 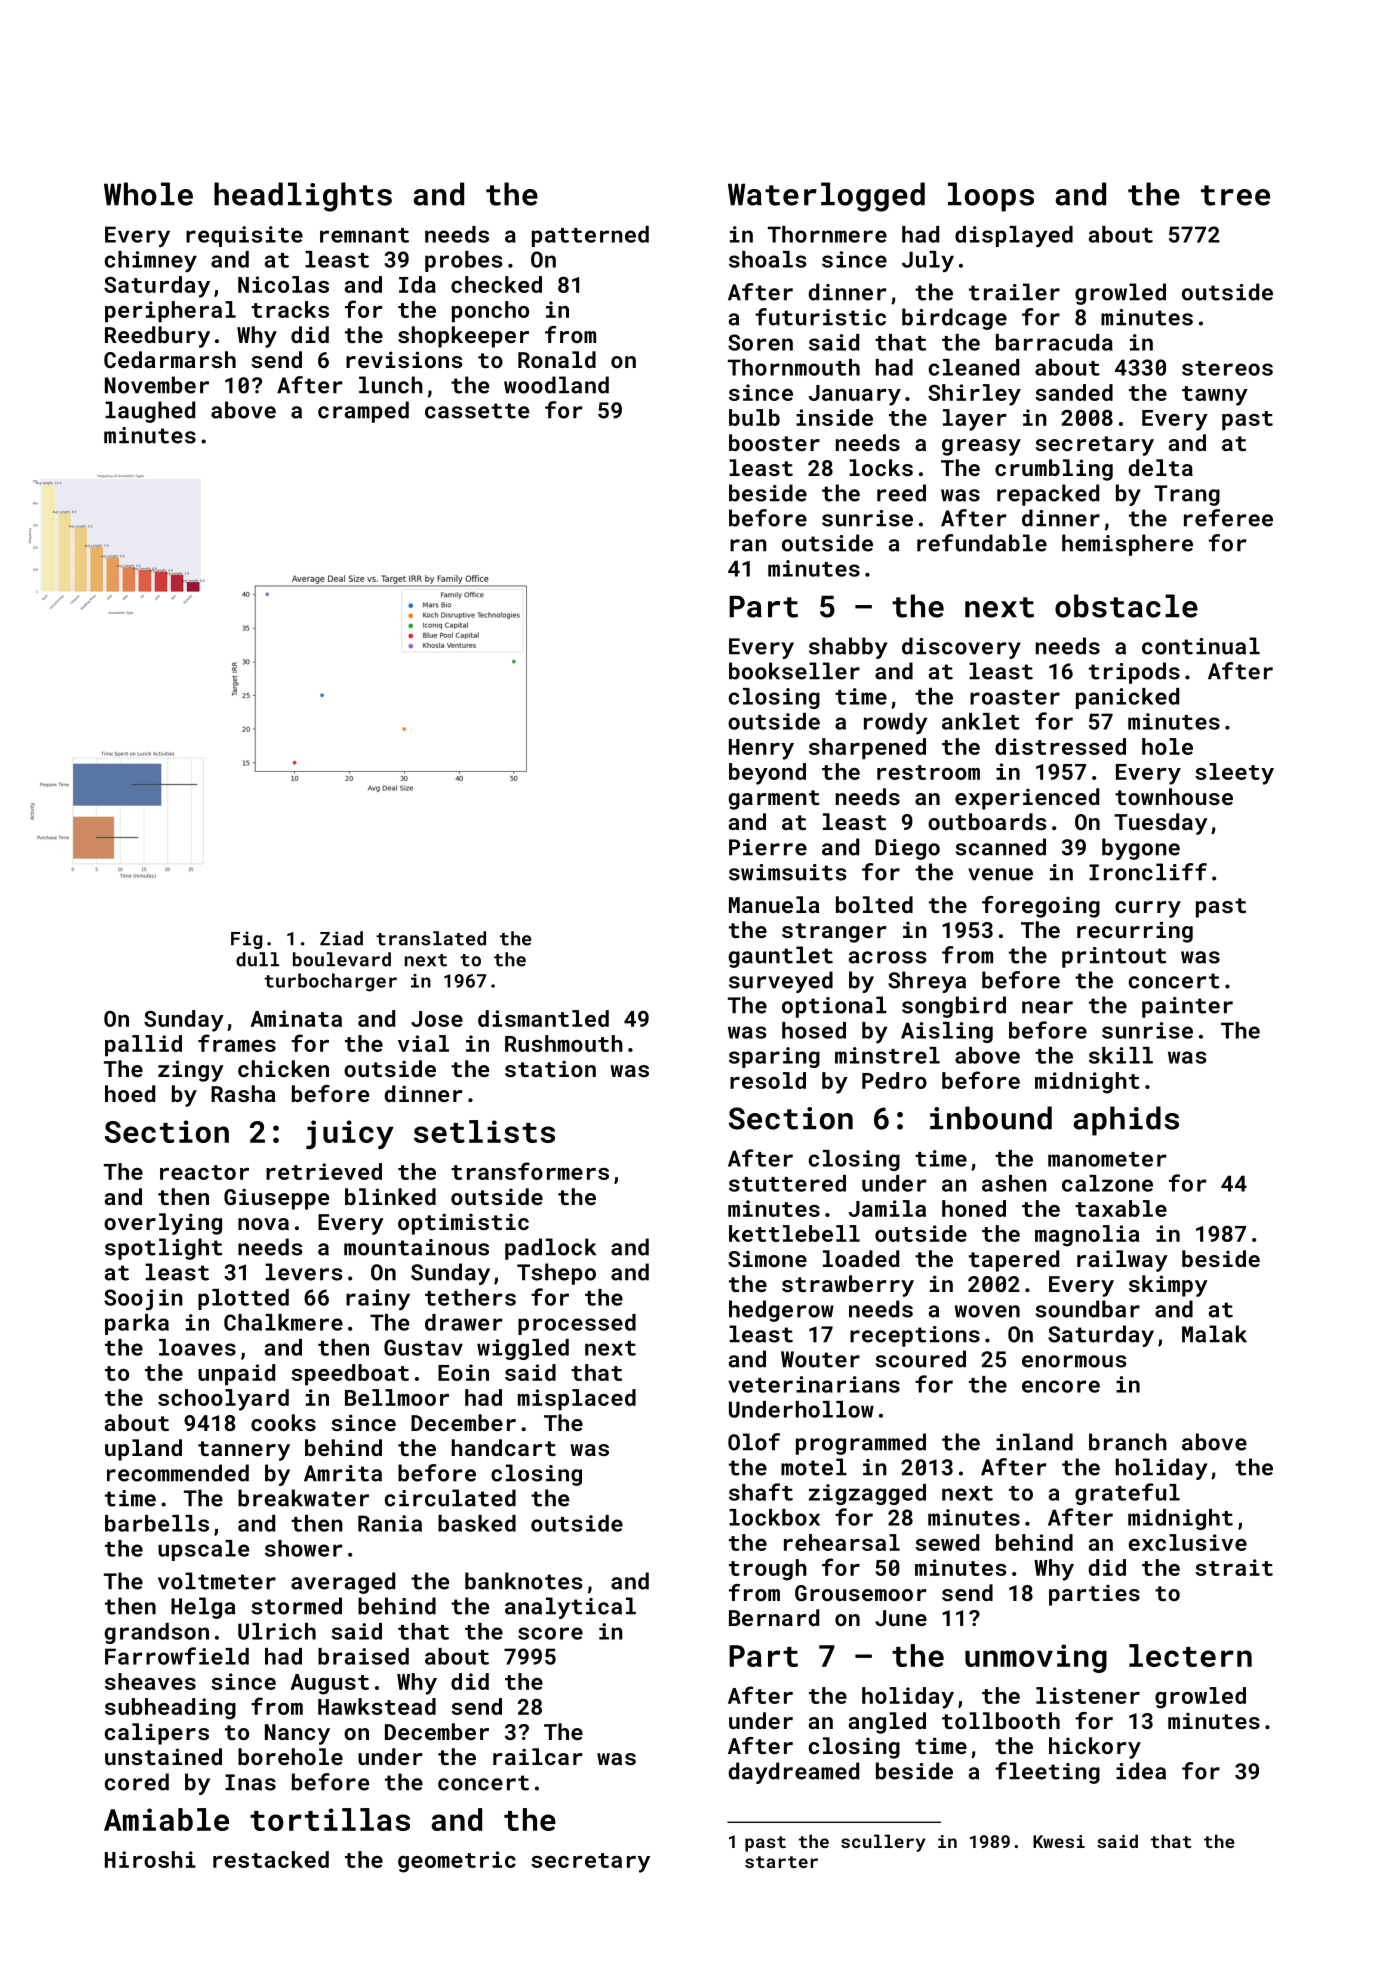 What do you see at coordinates (363, 412) in the image?
I see `cramped` at bounding box center [363, 412].
